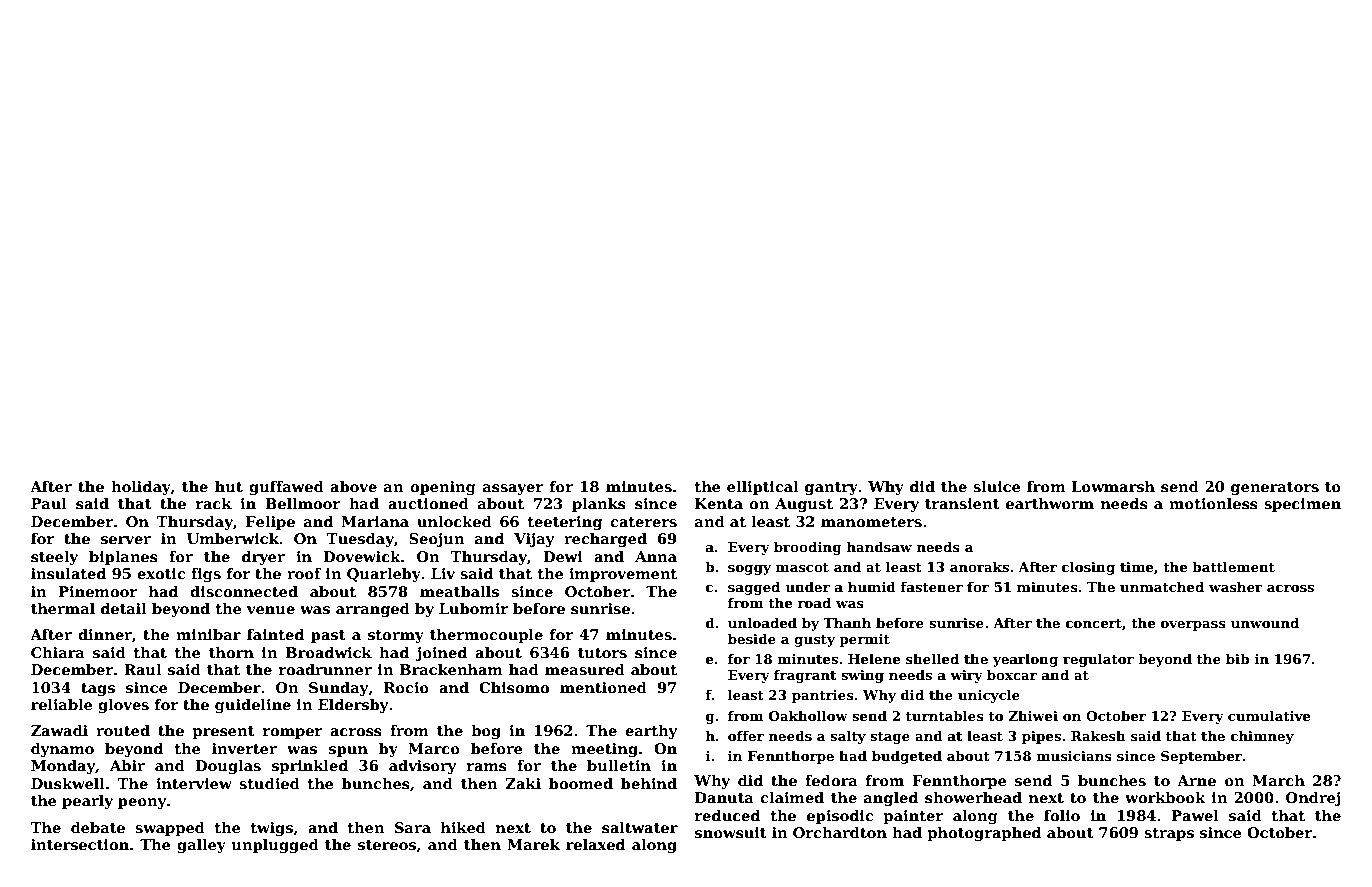 This image has height=887, width=1372. Describe the element at coordinates (719, 503) in the image. I see `Kenta` at that location.
